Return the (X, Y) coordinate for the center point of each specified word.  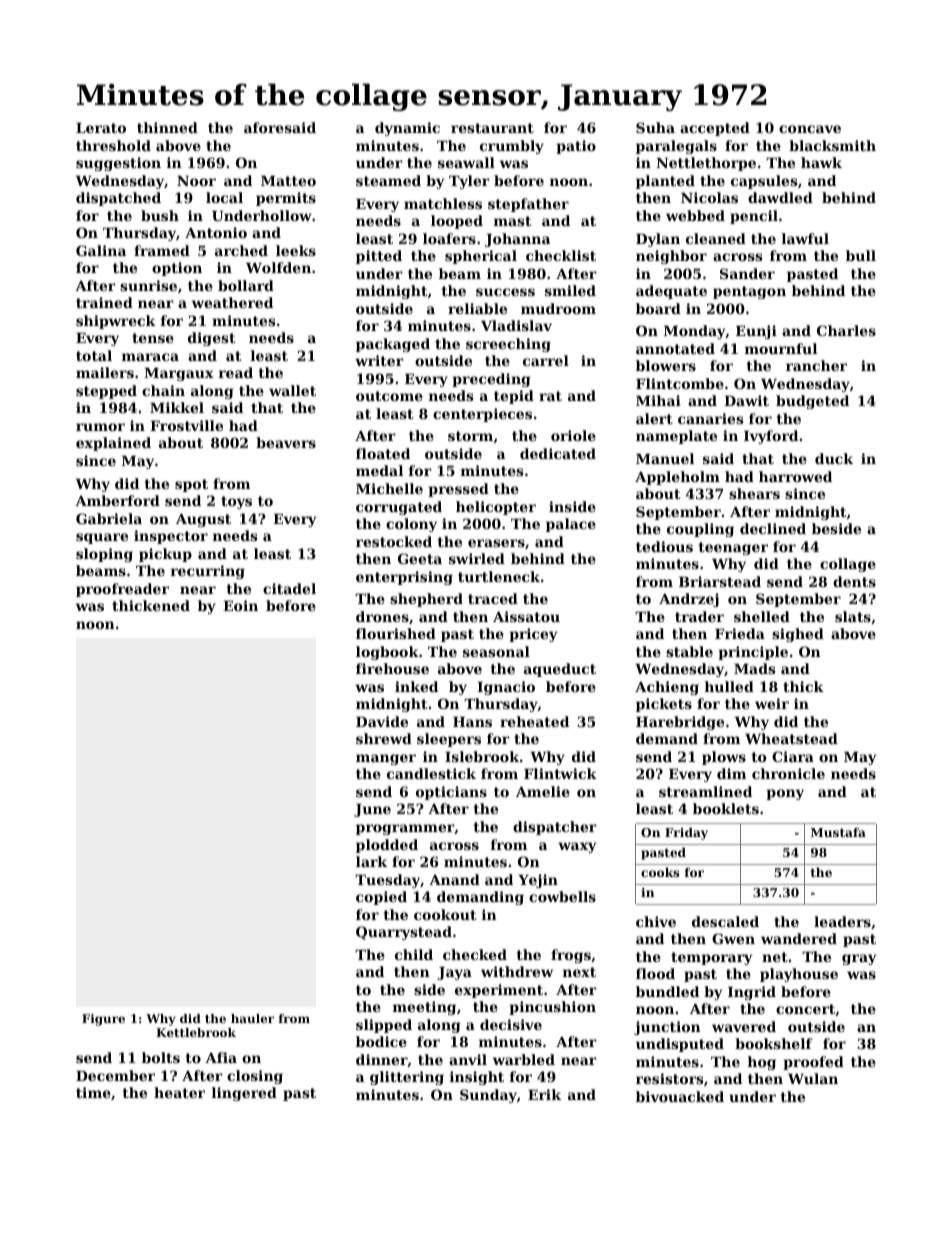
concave (810, 129)
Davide (382, 721)
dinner (382, 1060)
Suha (655, 127)
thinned (167, 127)
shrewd (384, 738)
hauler (252, 1018)
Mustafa (838, 832)
